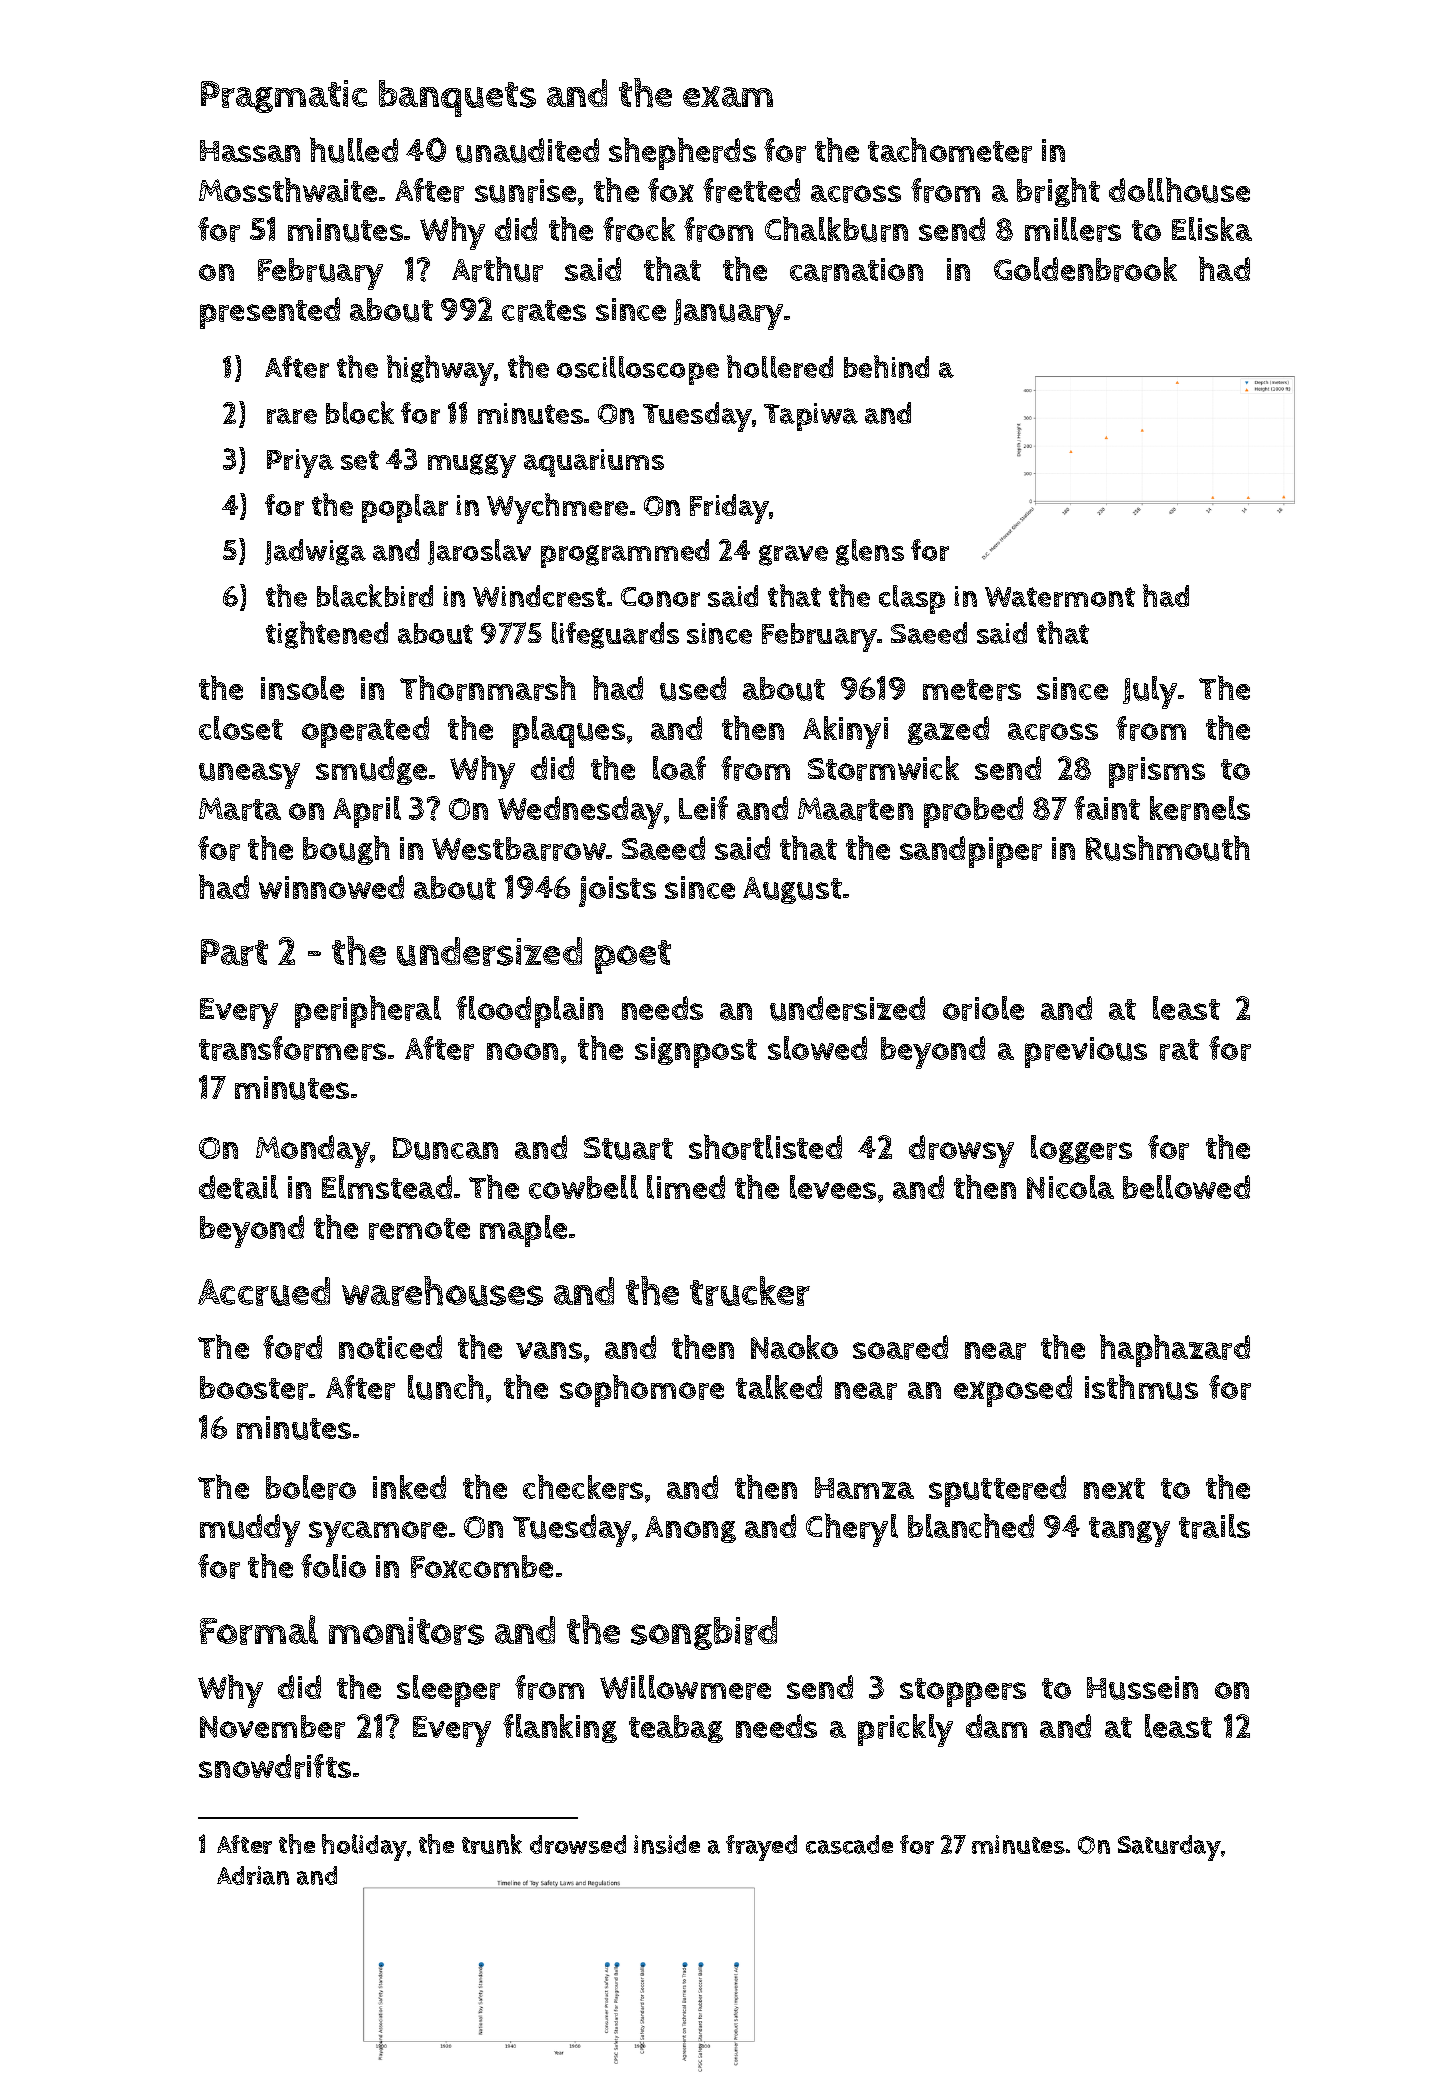  I want to click on dollhouse, so click(1179, 190).
